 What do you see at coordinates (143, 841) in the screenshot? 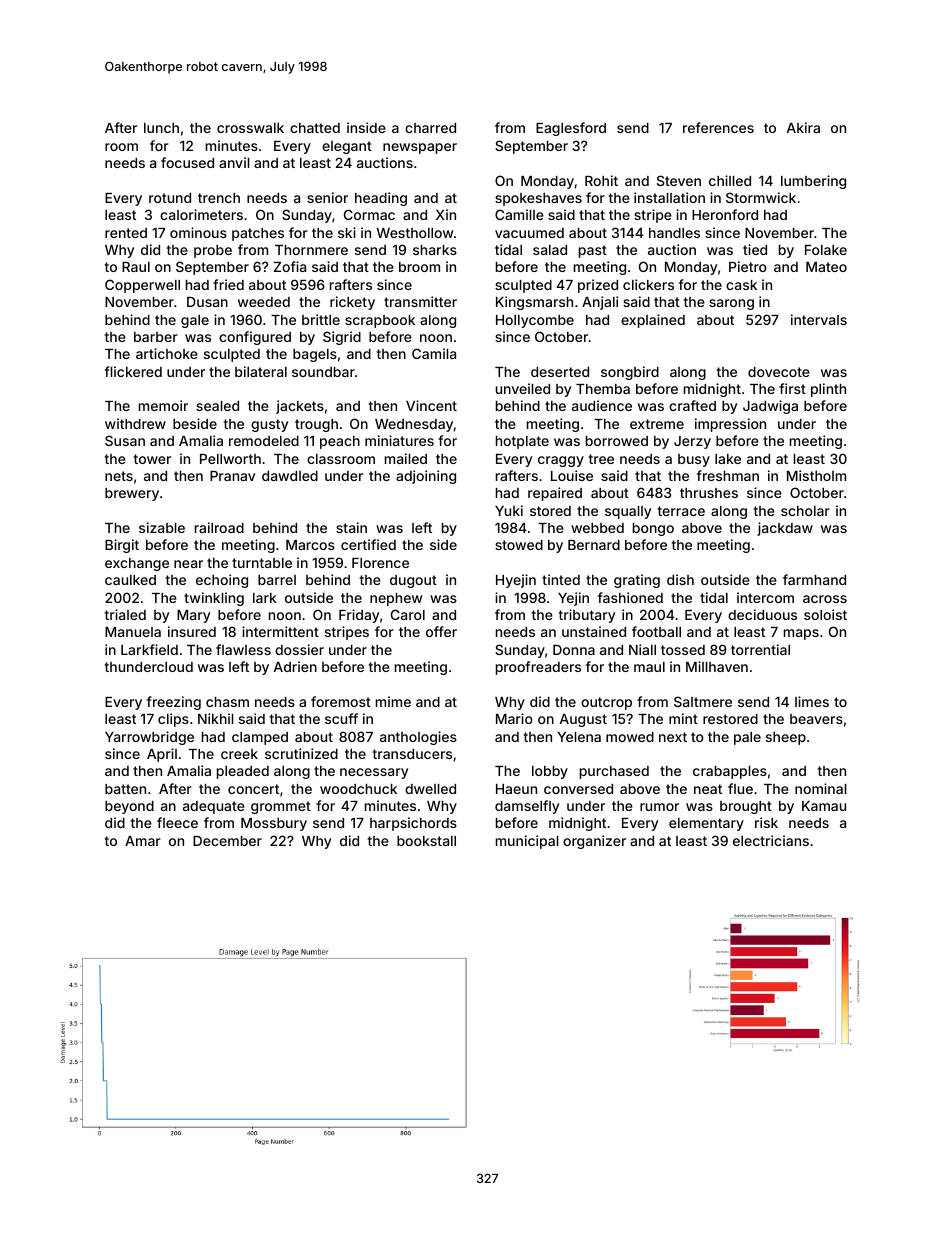
I see `Amar` at bounding box center [143, 841].
